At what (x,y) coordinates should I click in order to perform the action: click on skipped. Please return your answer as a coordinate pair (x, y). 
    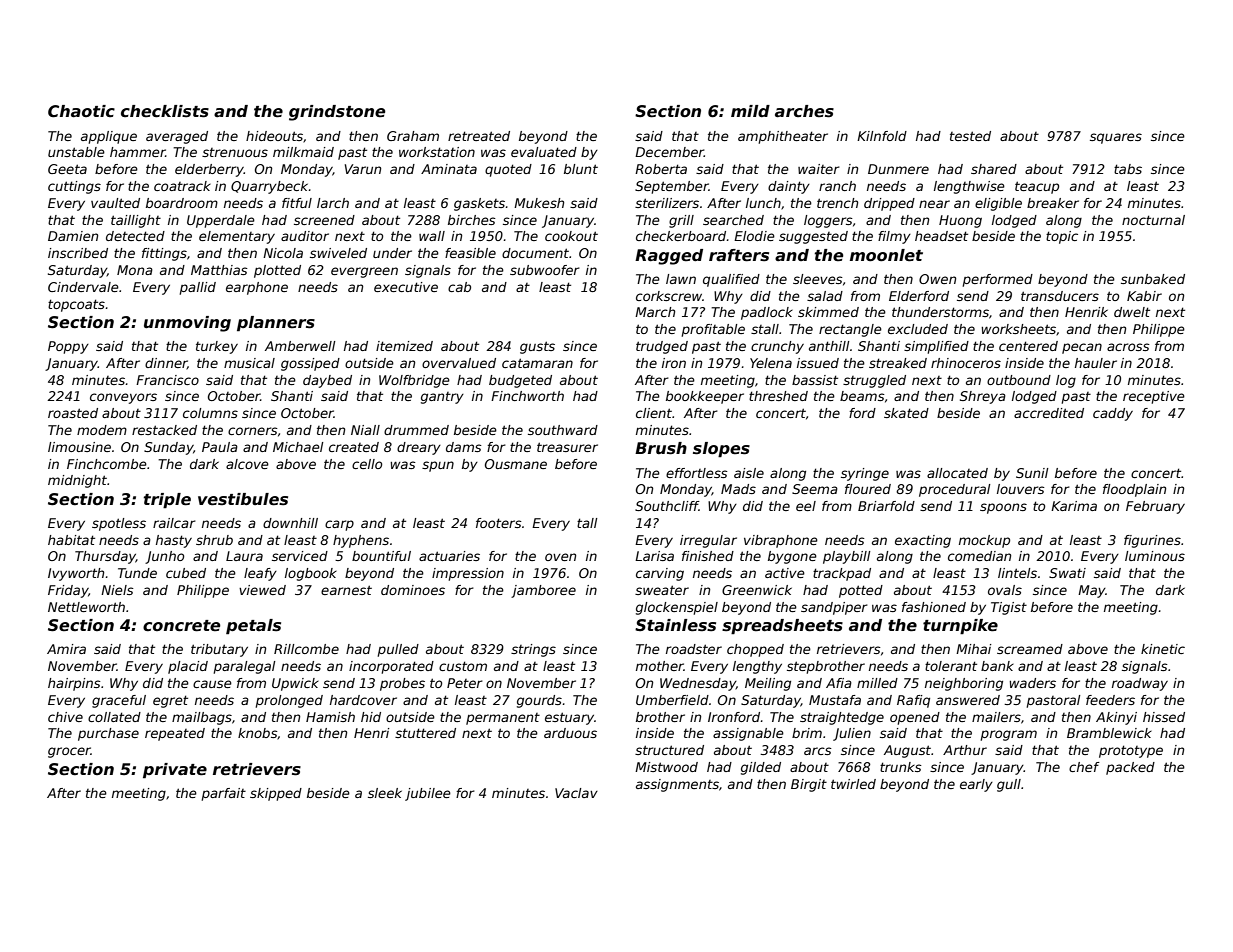
    Looking at the image, I should click on (276, 794).
